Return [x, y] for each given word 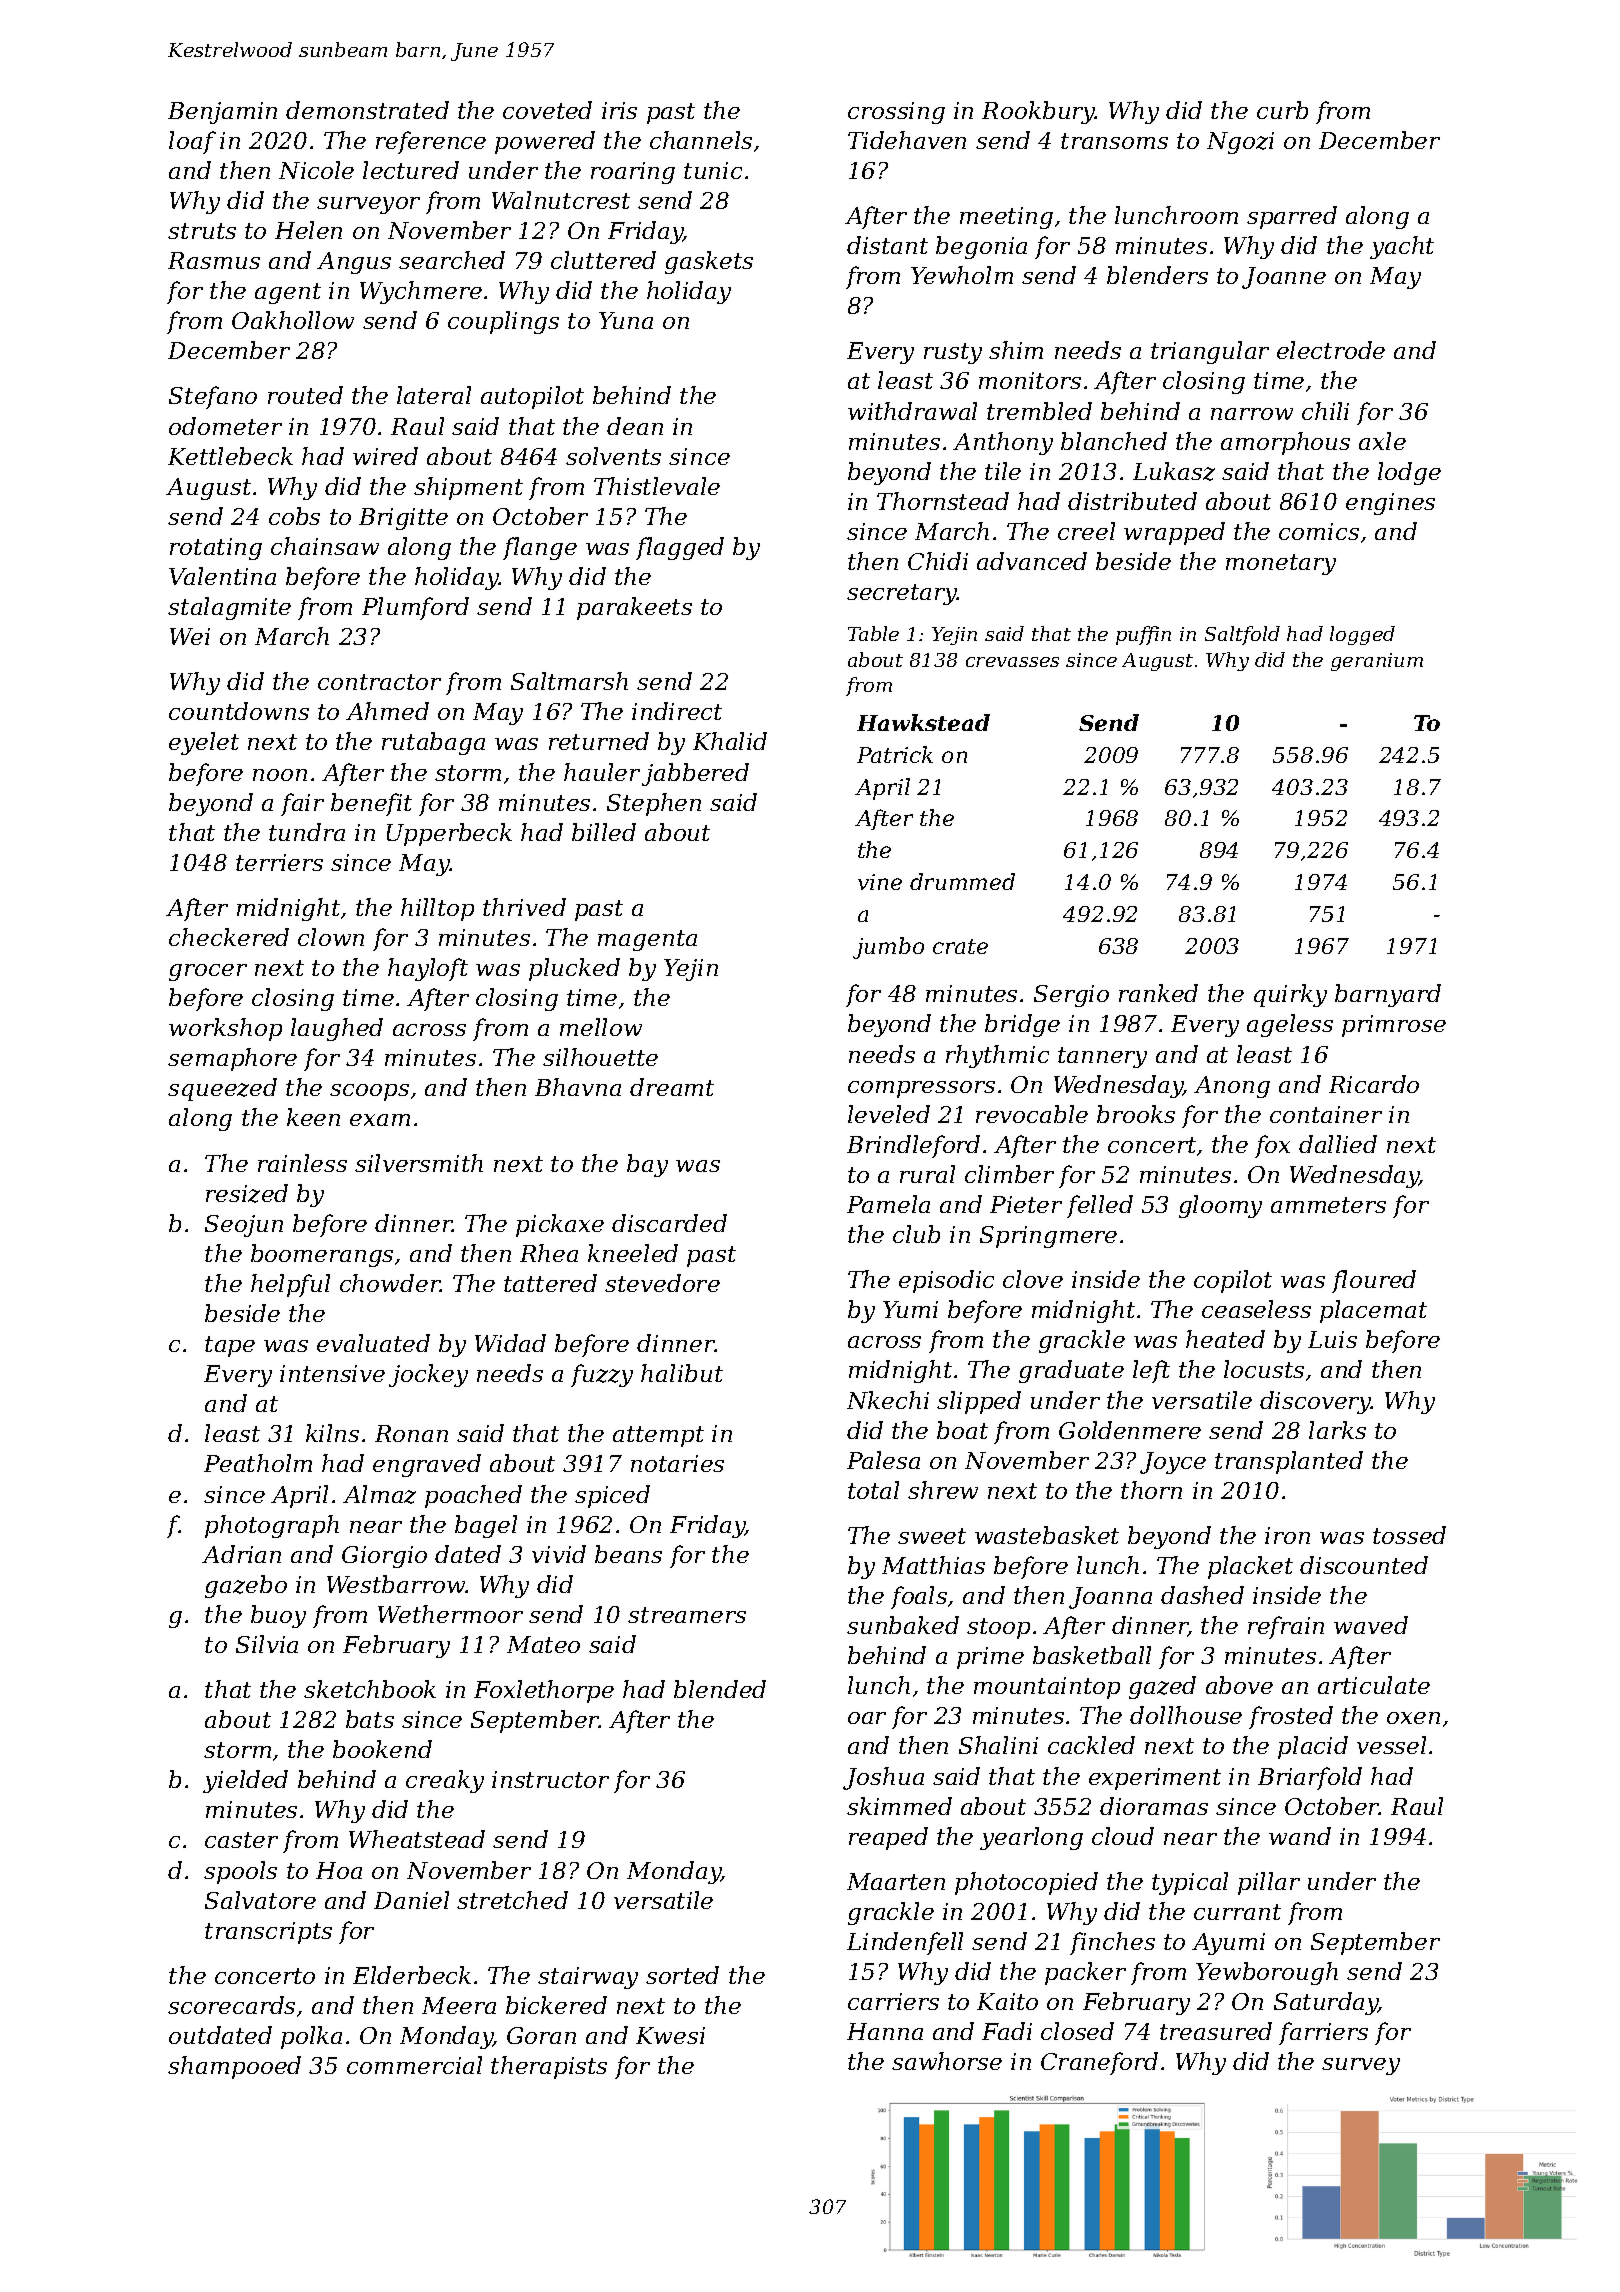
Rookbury [1039, 112]
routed [305, 395]
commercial [414, 2065]
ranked [1158, 993]
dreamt [672, 1087]
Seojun [244, 1226]
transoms [1114, 141]
